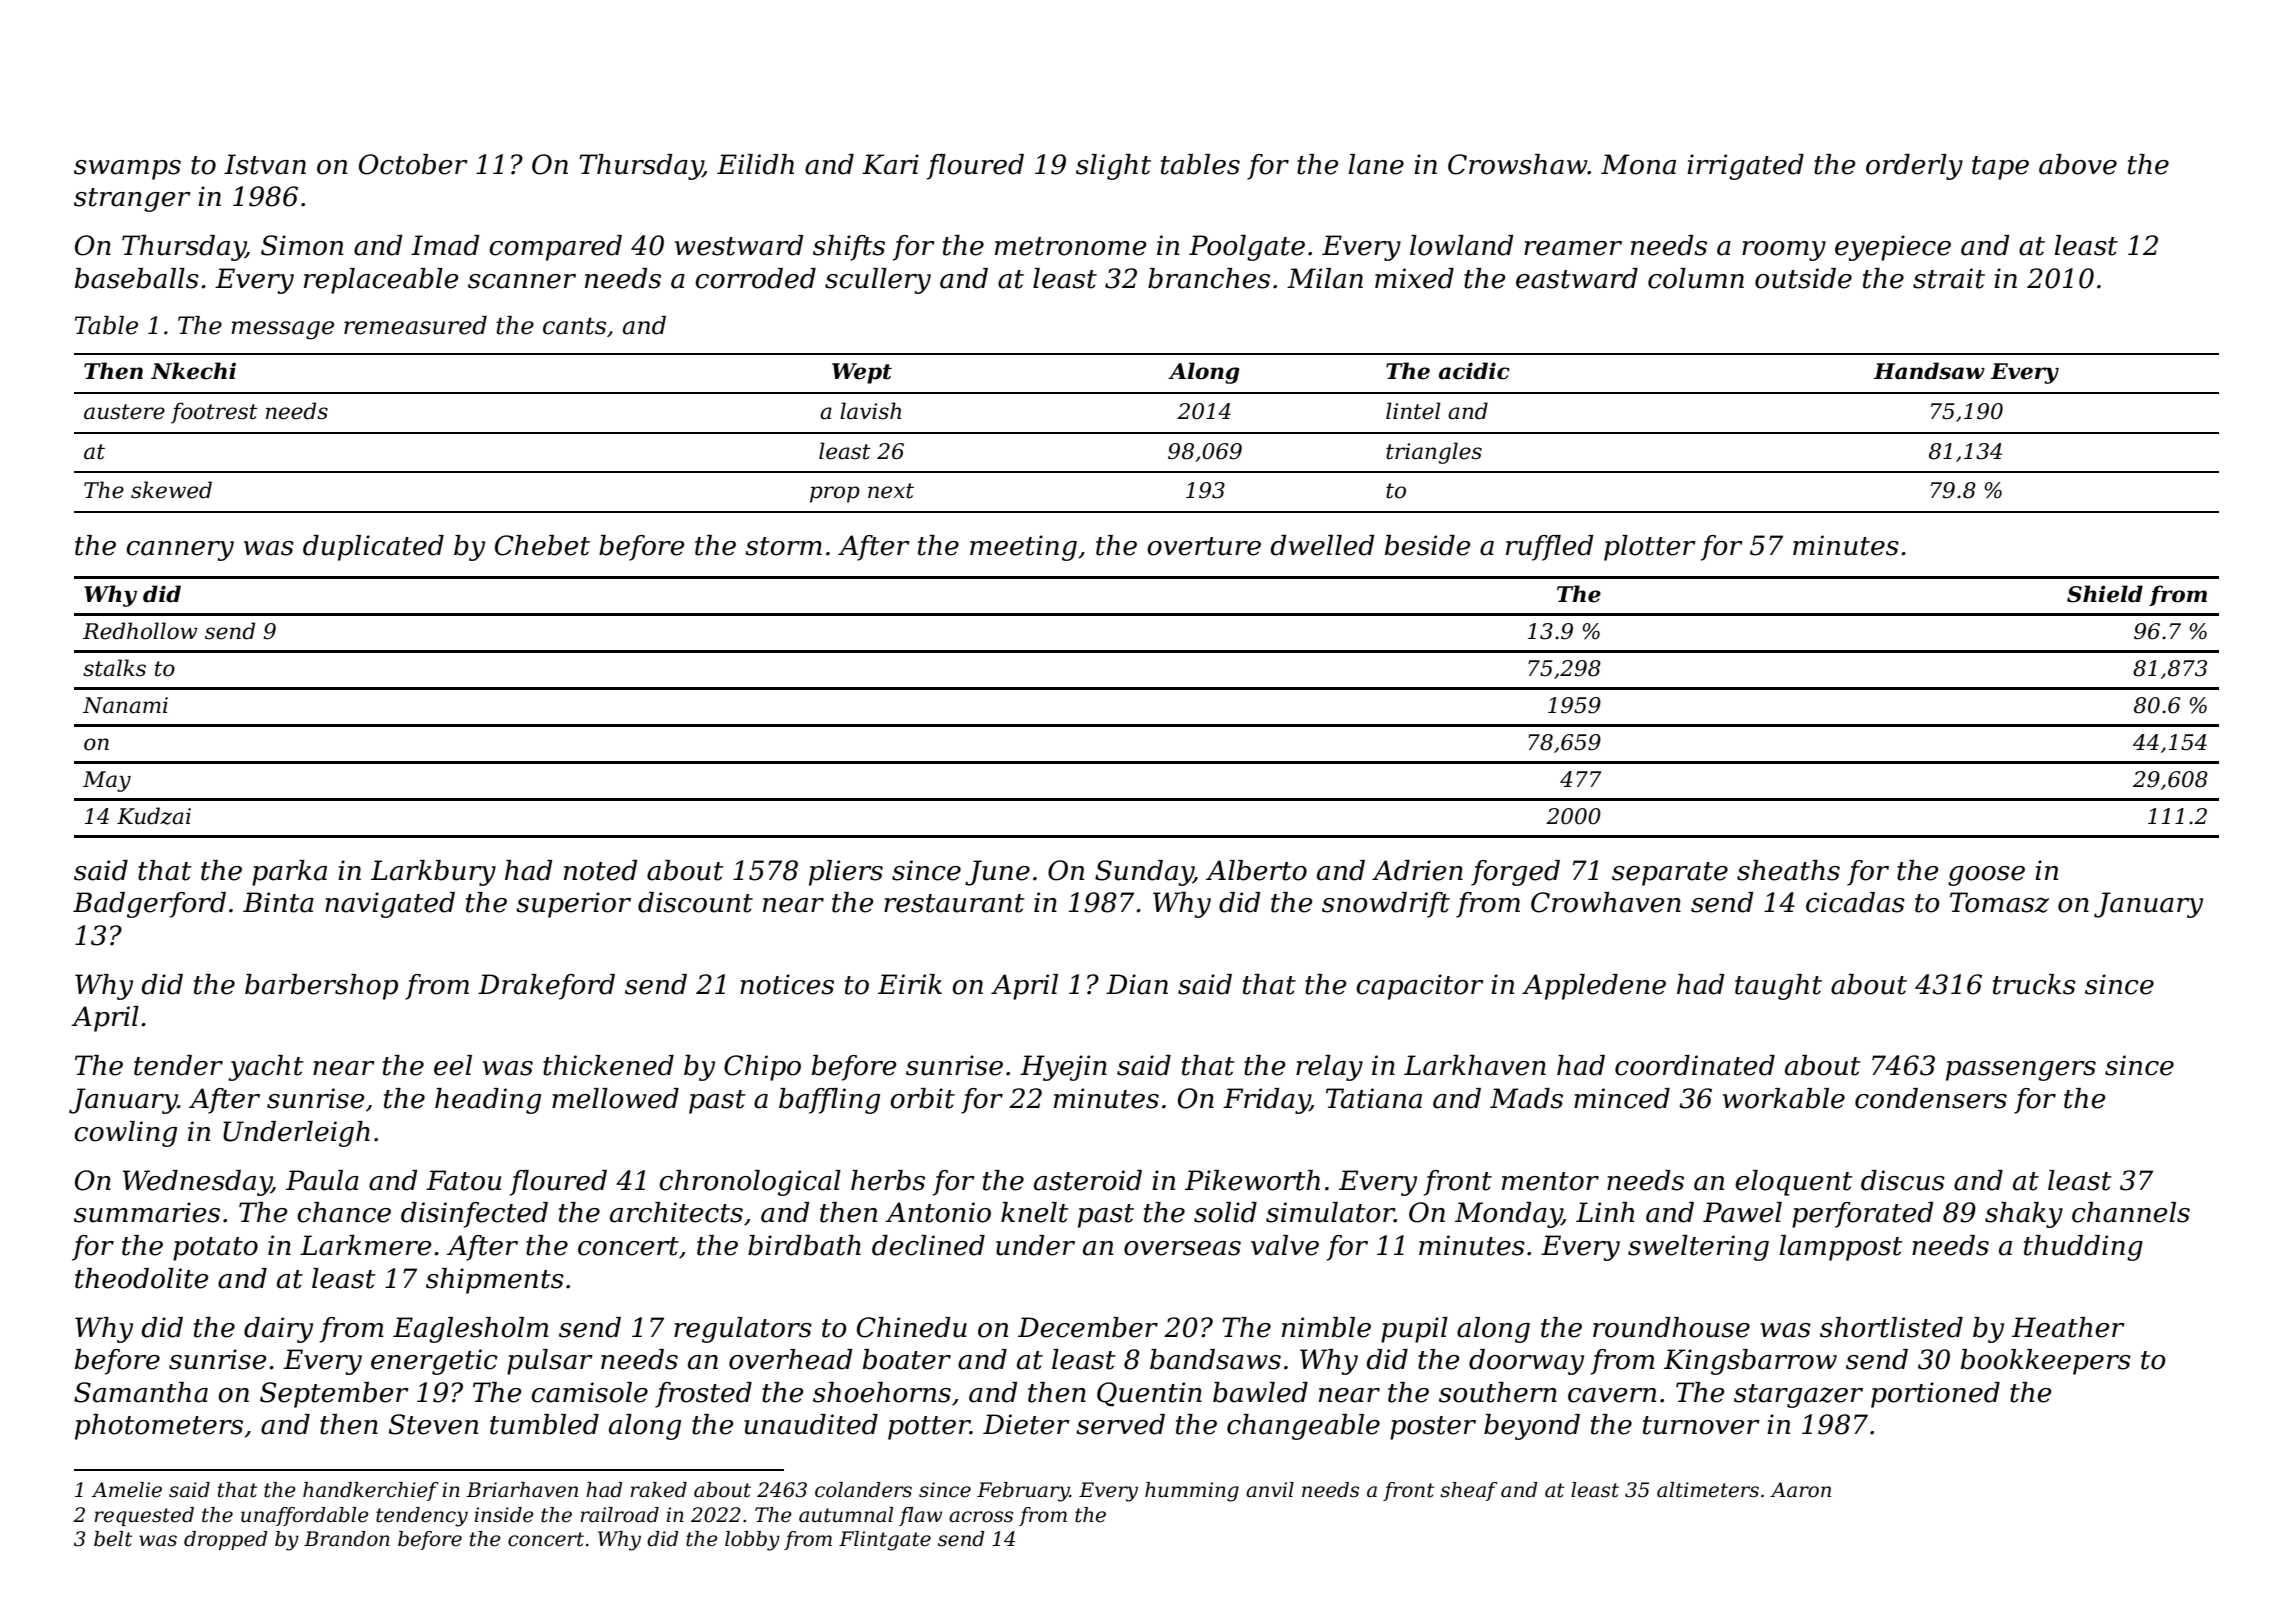 This document has width=2292, height=1620. What do you see at coordinates (1113, 167) in the document?
I see `slight` at bounding box center [1113, 167].
